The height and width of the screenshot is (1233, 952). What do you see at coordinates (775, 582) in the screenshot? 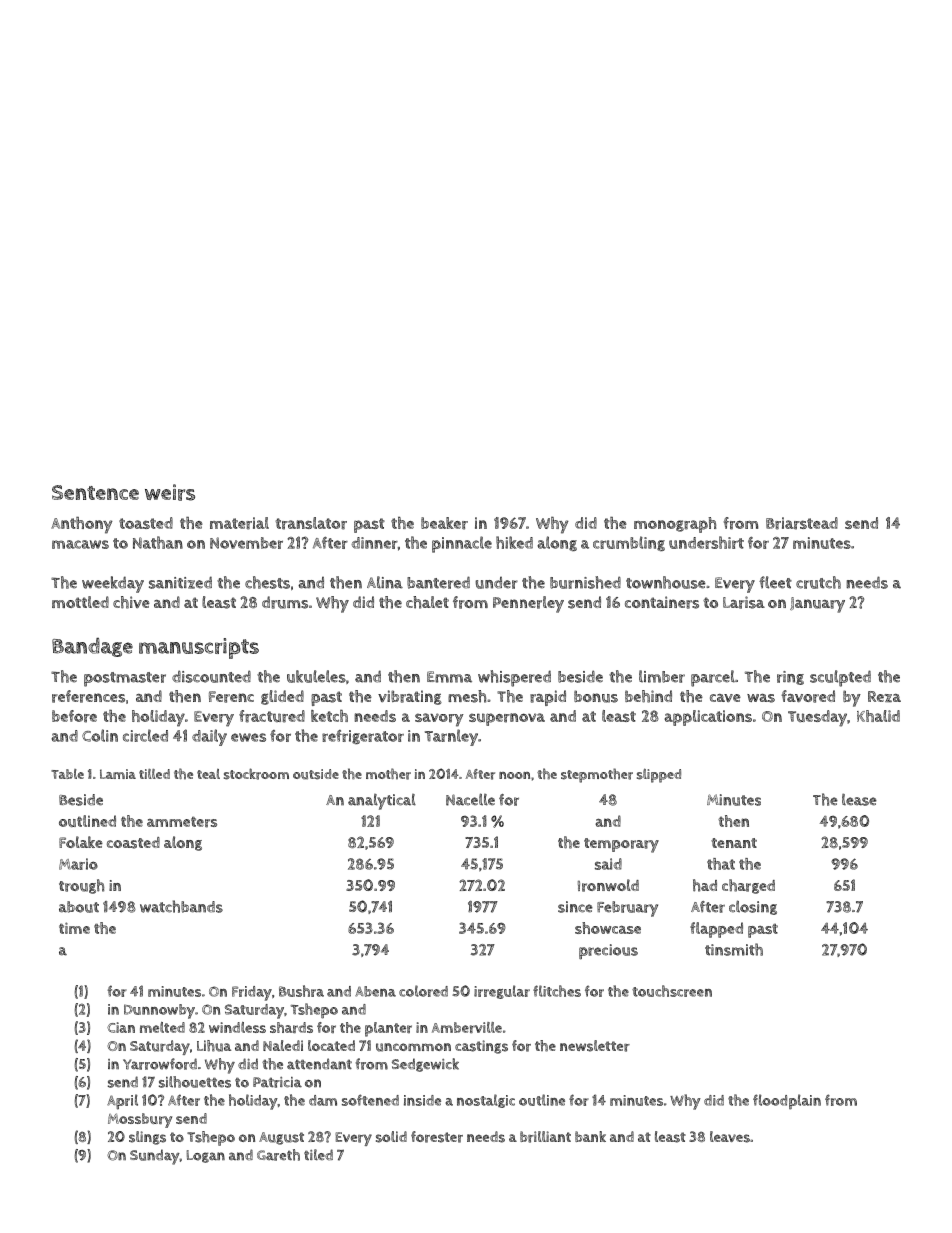
I see `fleet` at bounding box center [775, 582].
